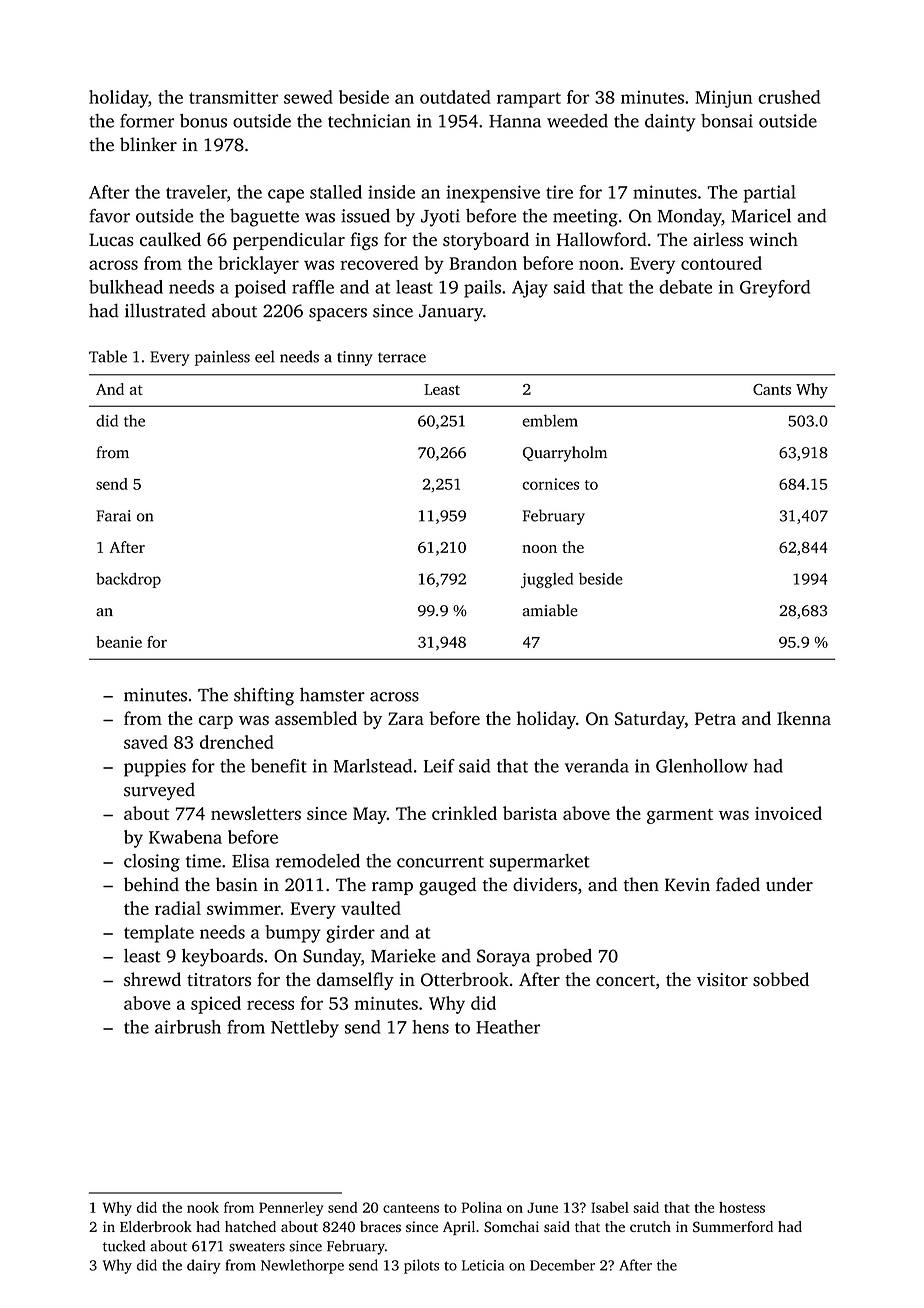 The image size is (924, 1308). I want to click on amiable, so click(550, 610).
